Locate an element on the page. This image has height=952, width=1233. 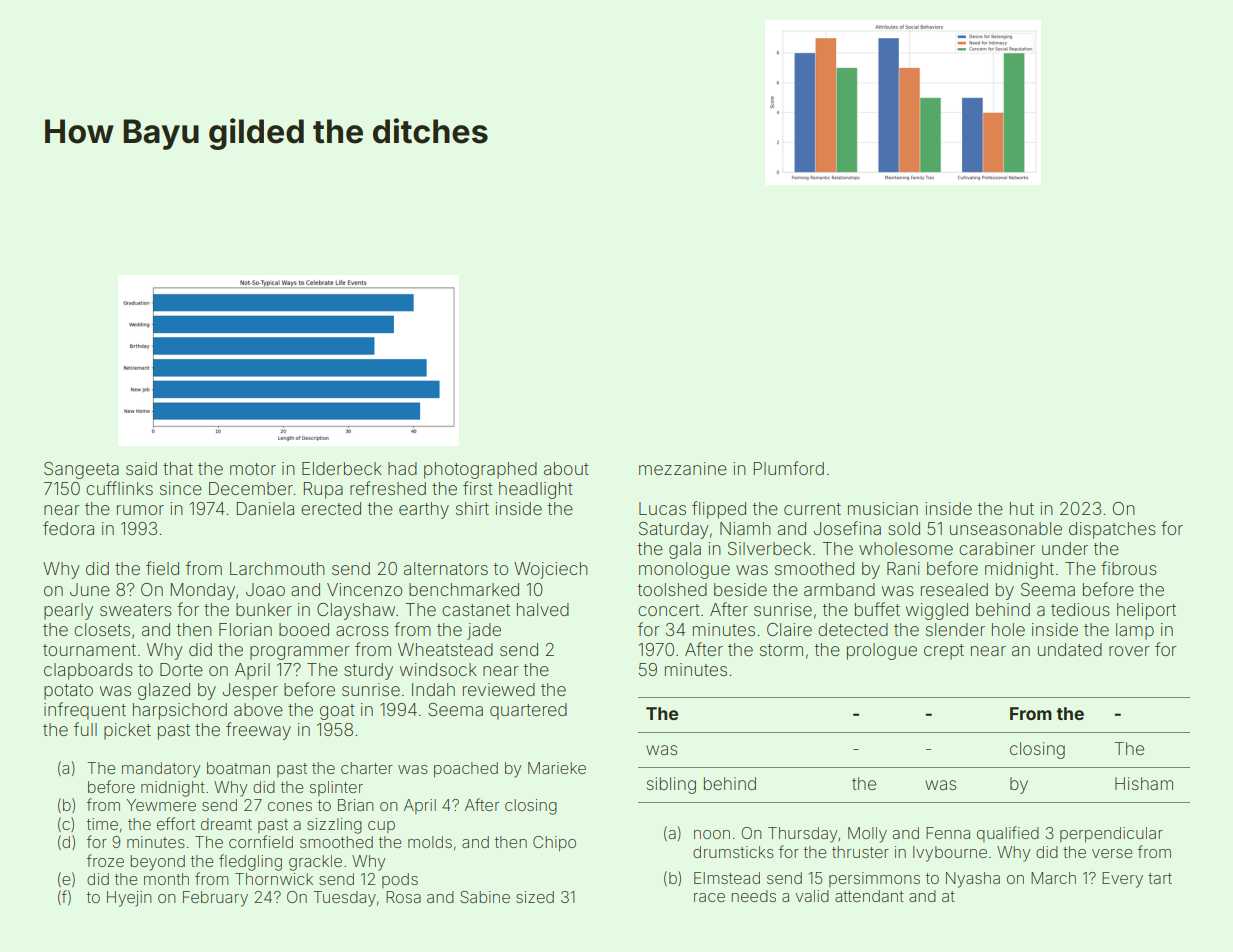
Sangeeta is located at coordinates (81, 470).
